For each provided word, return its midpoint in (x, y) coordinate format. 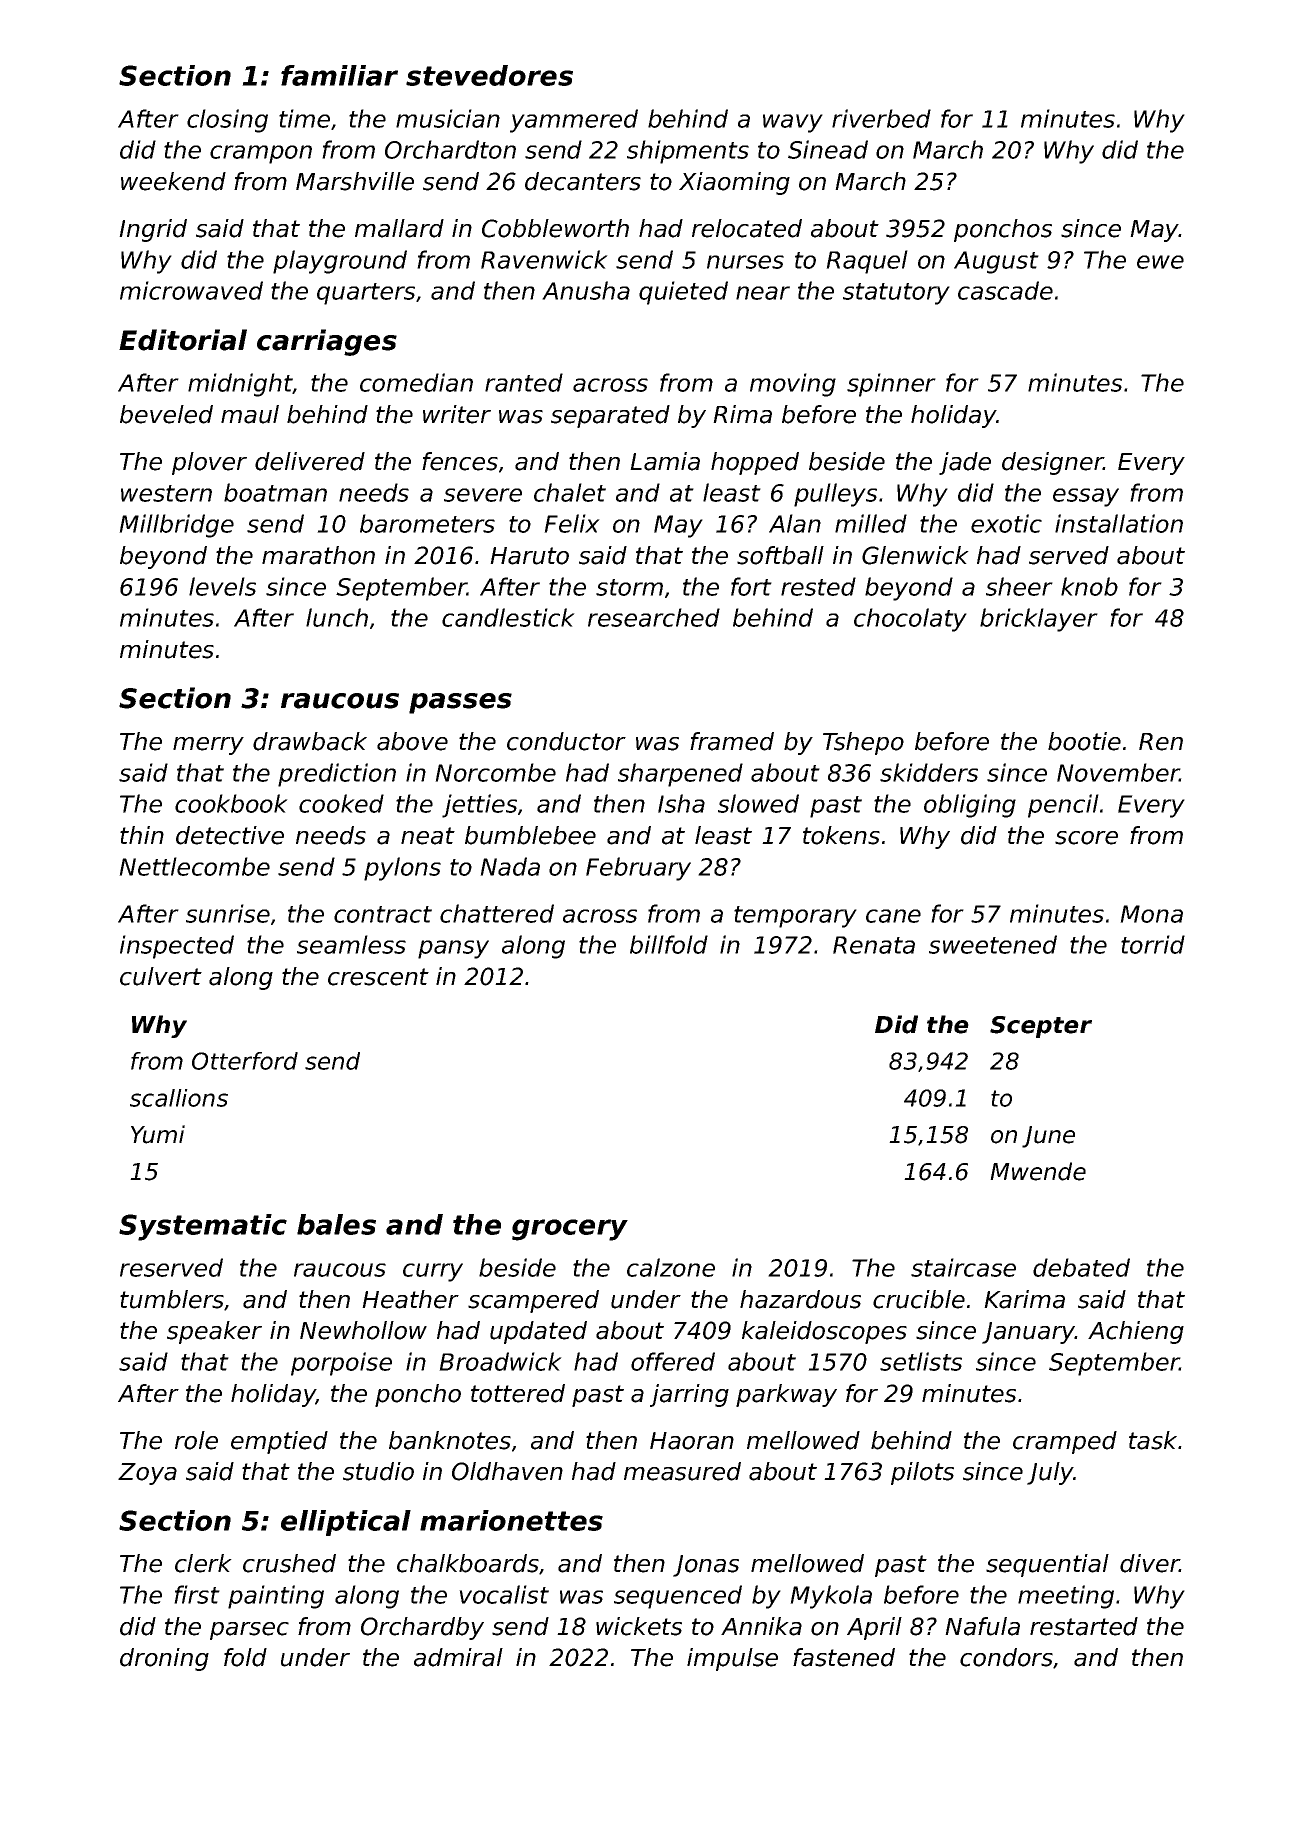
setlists (921, 1361)
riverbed (881, 118)
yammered (574, 121)
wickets (639, 1626)
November (1118, 772)
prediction (337, 775)
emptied (279, 1442)
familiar (339, 75)
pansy (453, 949)
